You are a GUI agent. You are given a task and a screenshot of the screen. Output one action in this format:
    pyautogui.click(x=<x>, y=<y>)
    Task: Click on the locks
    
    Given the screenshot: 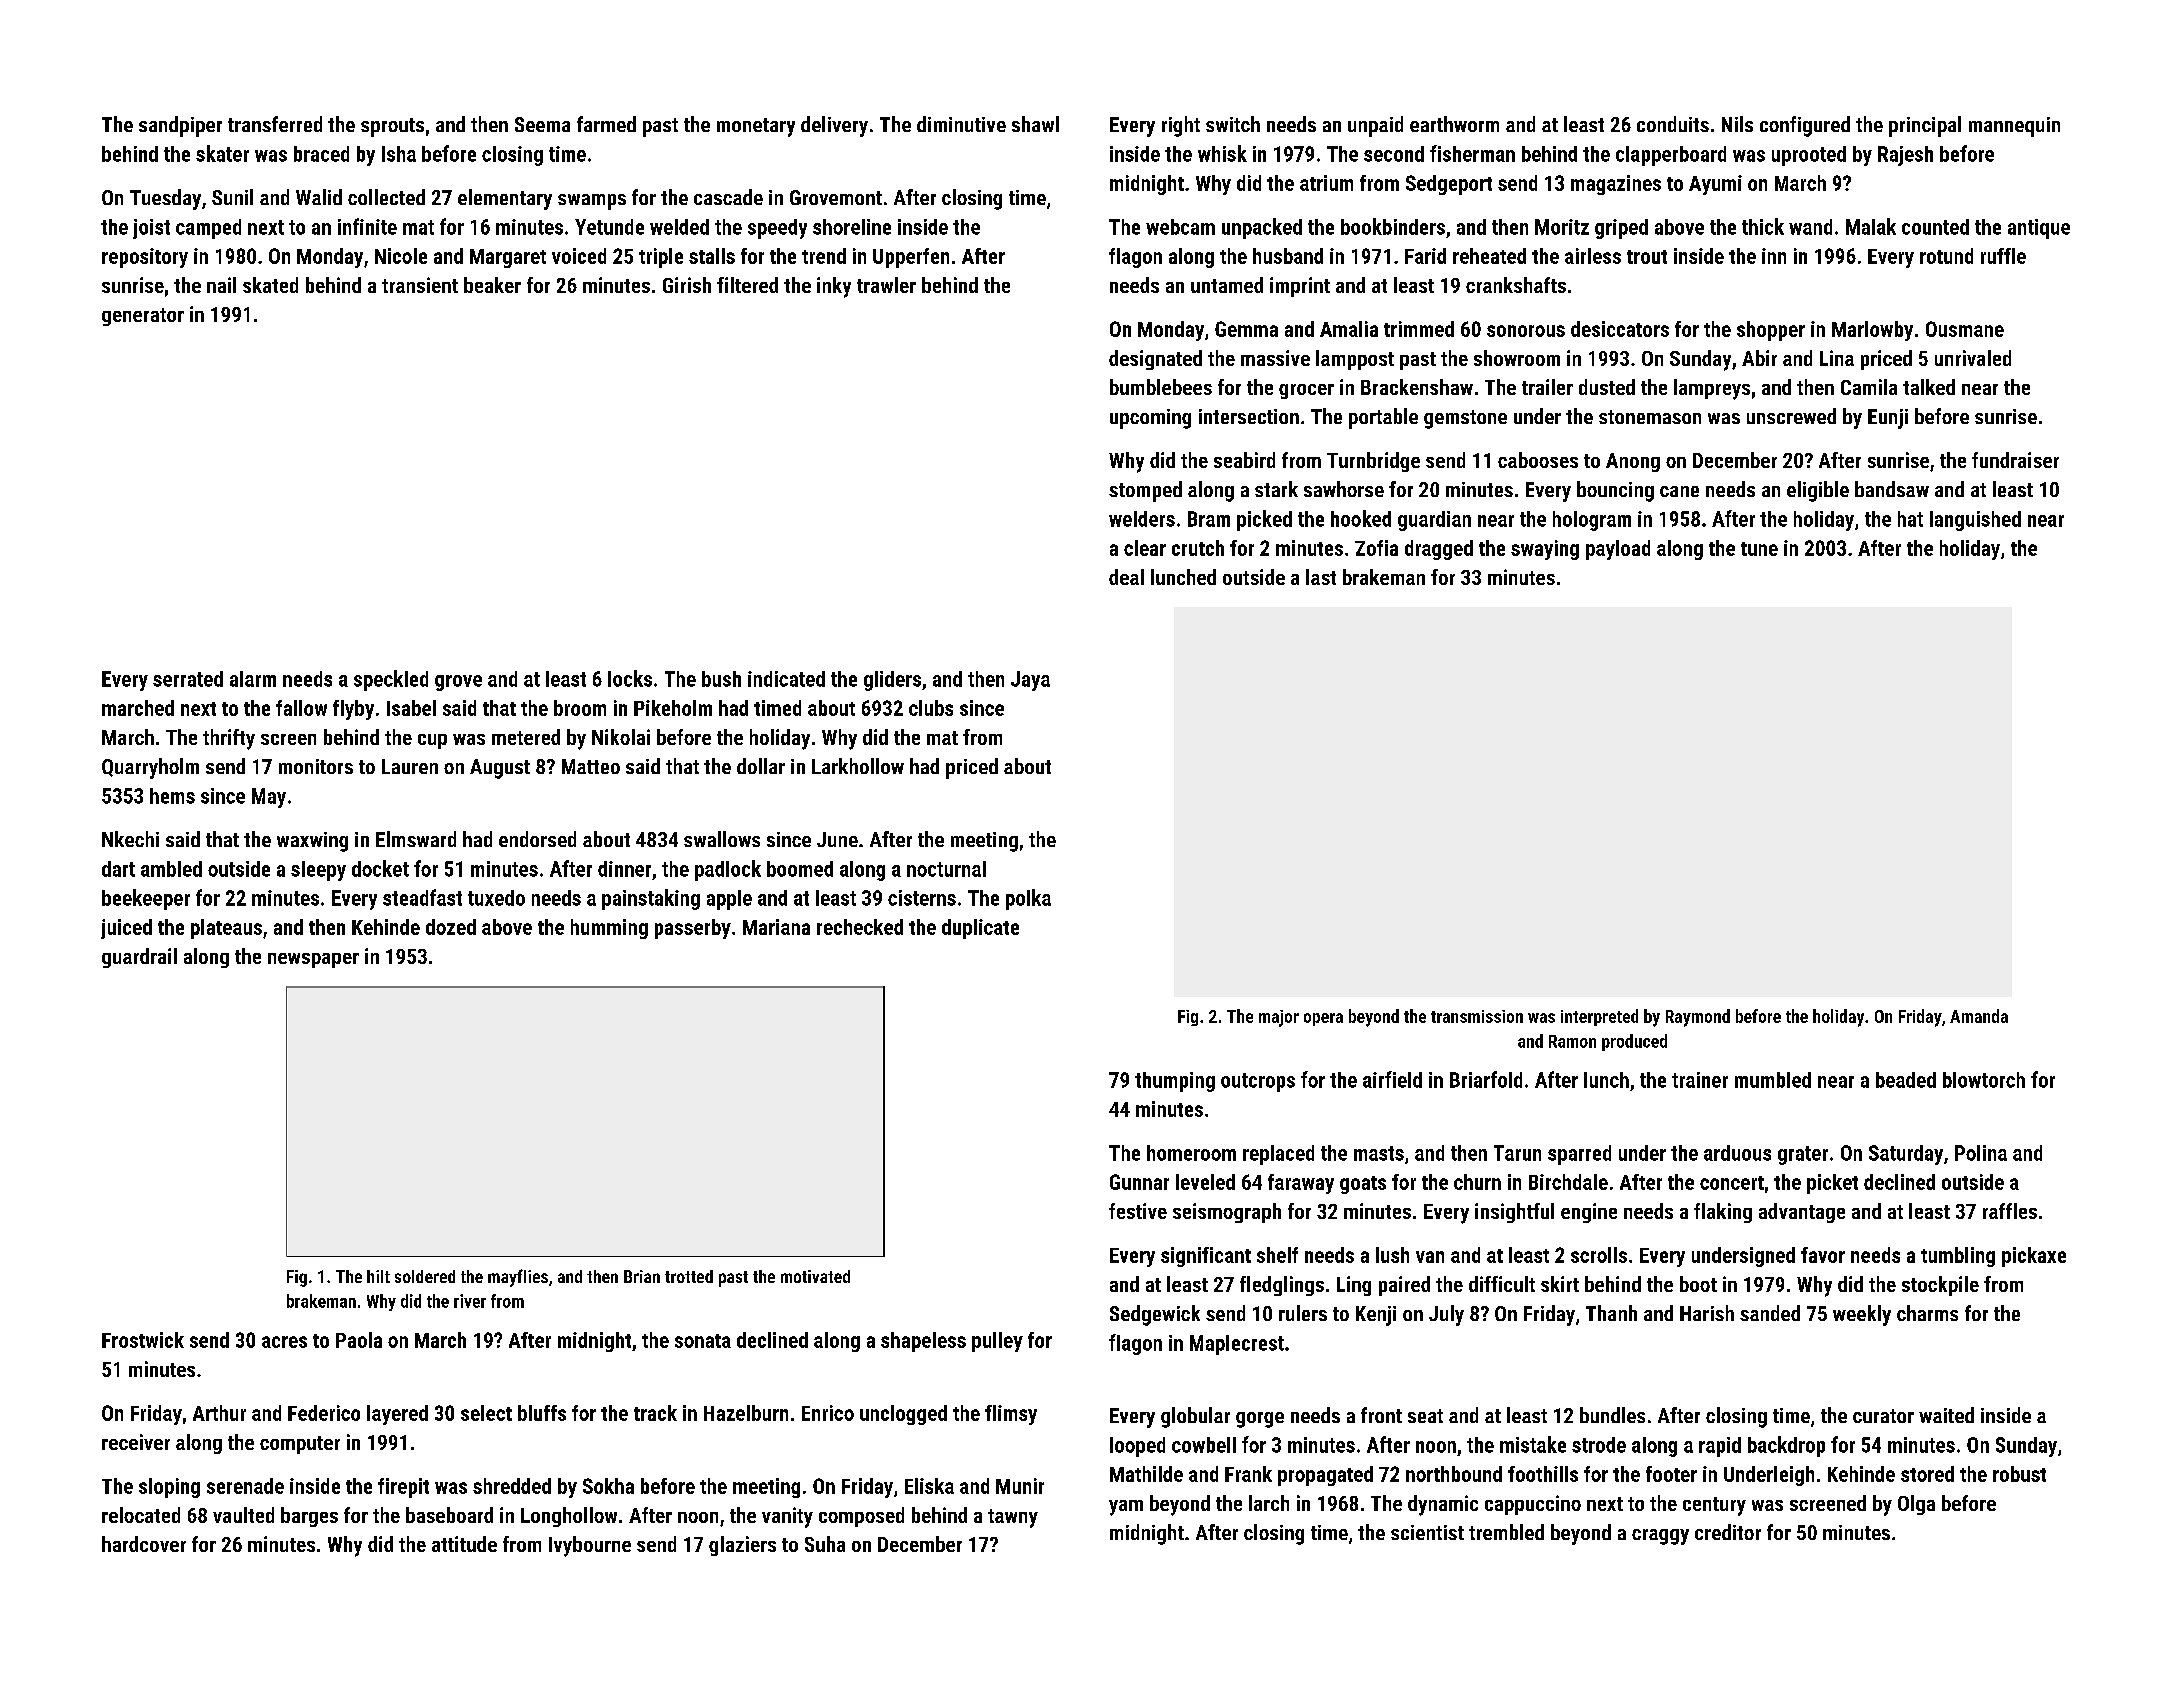 What is the action you would take?
    pyautogui.click(x=630, y=678)
